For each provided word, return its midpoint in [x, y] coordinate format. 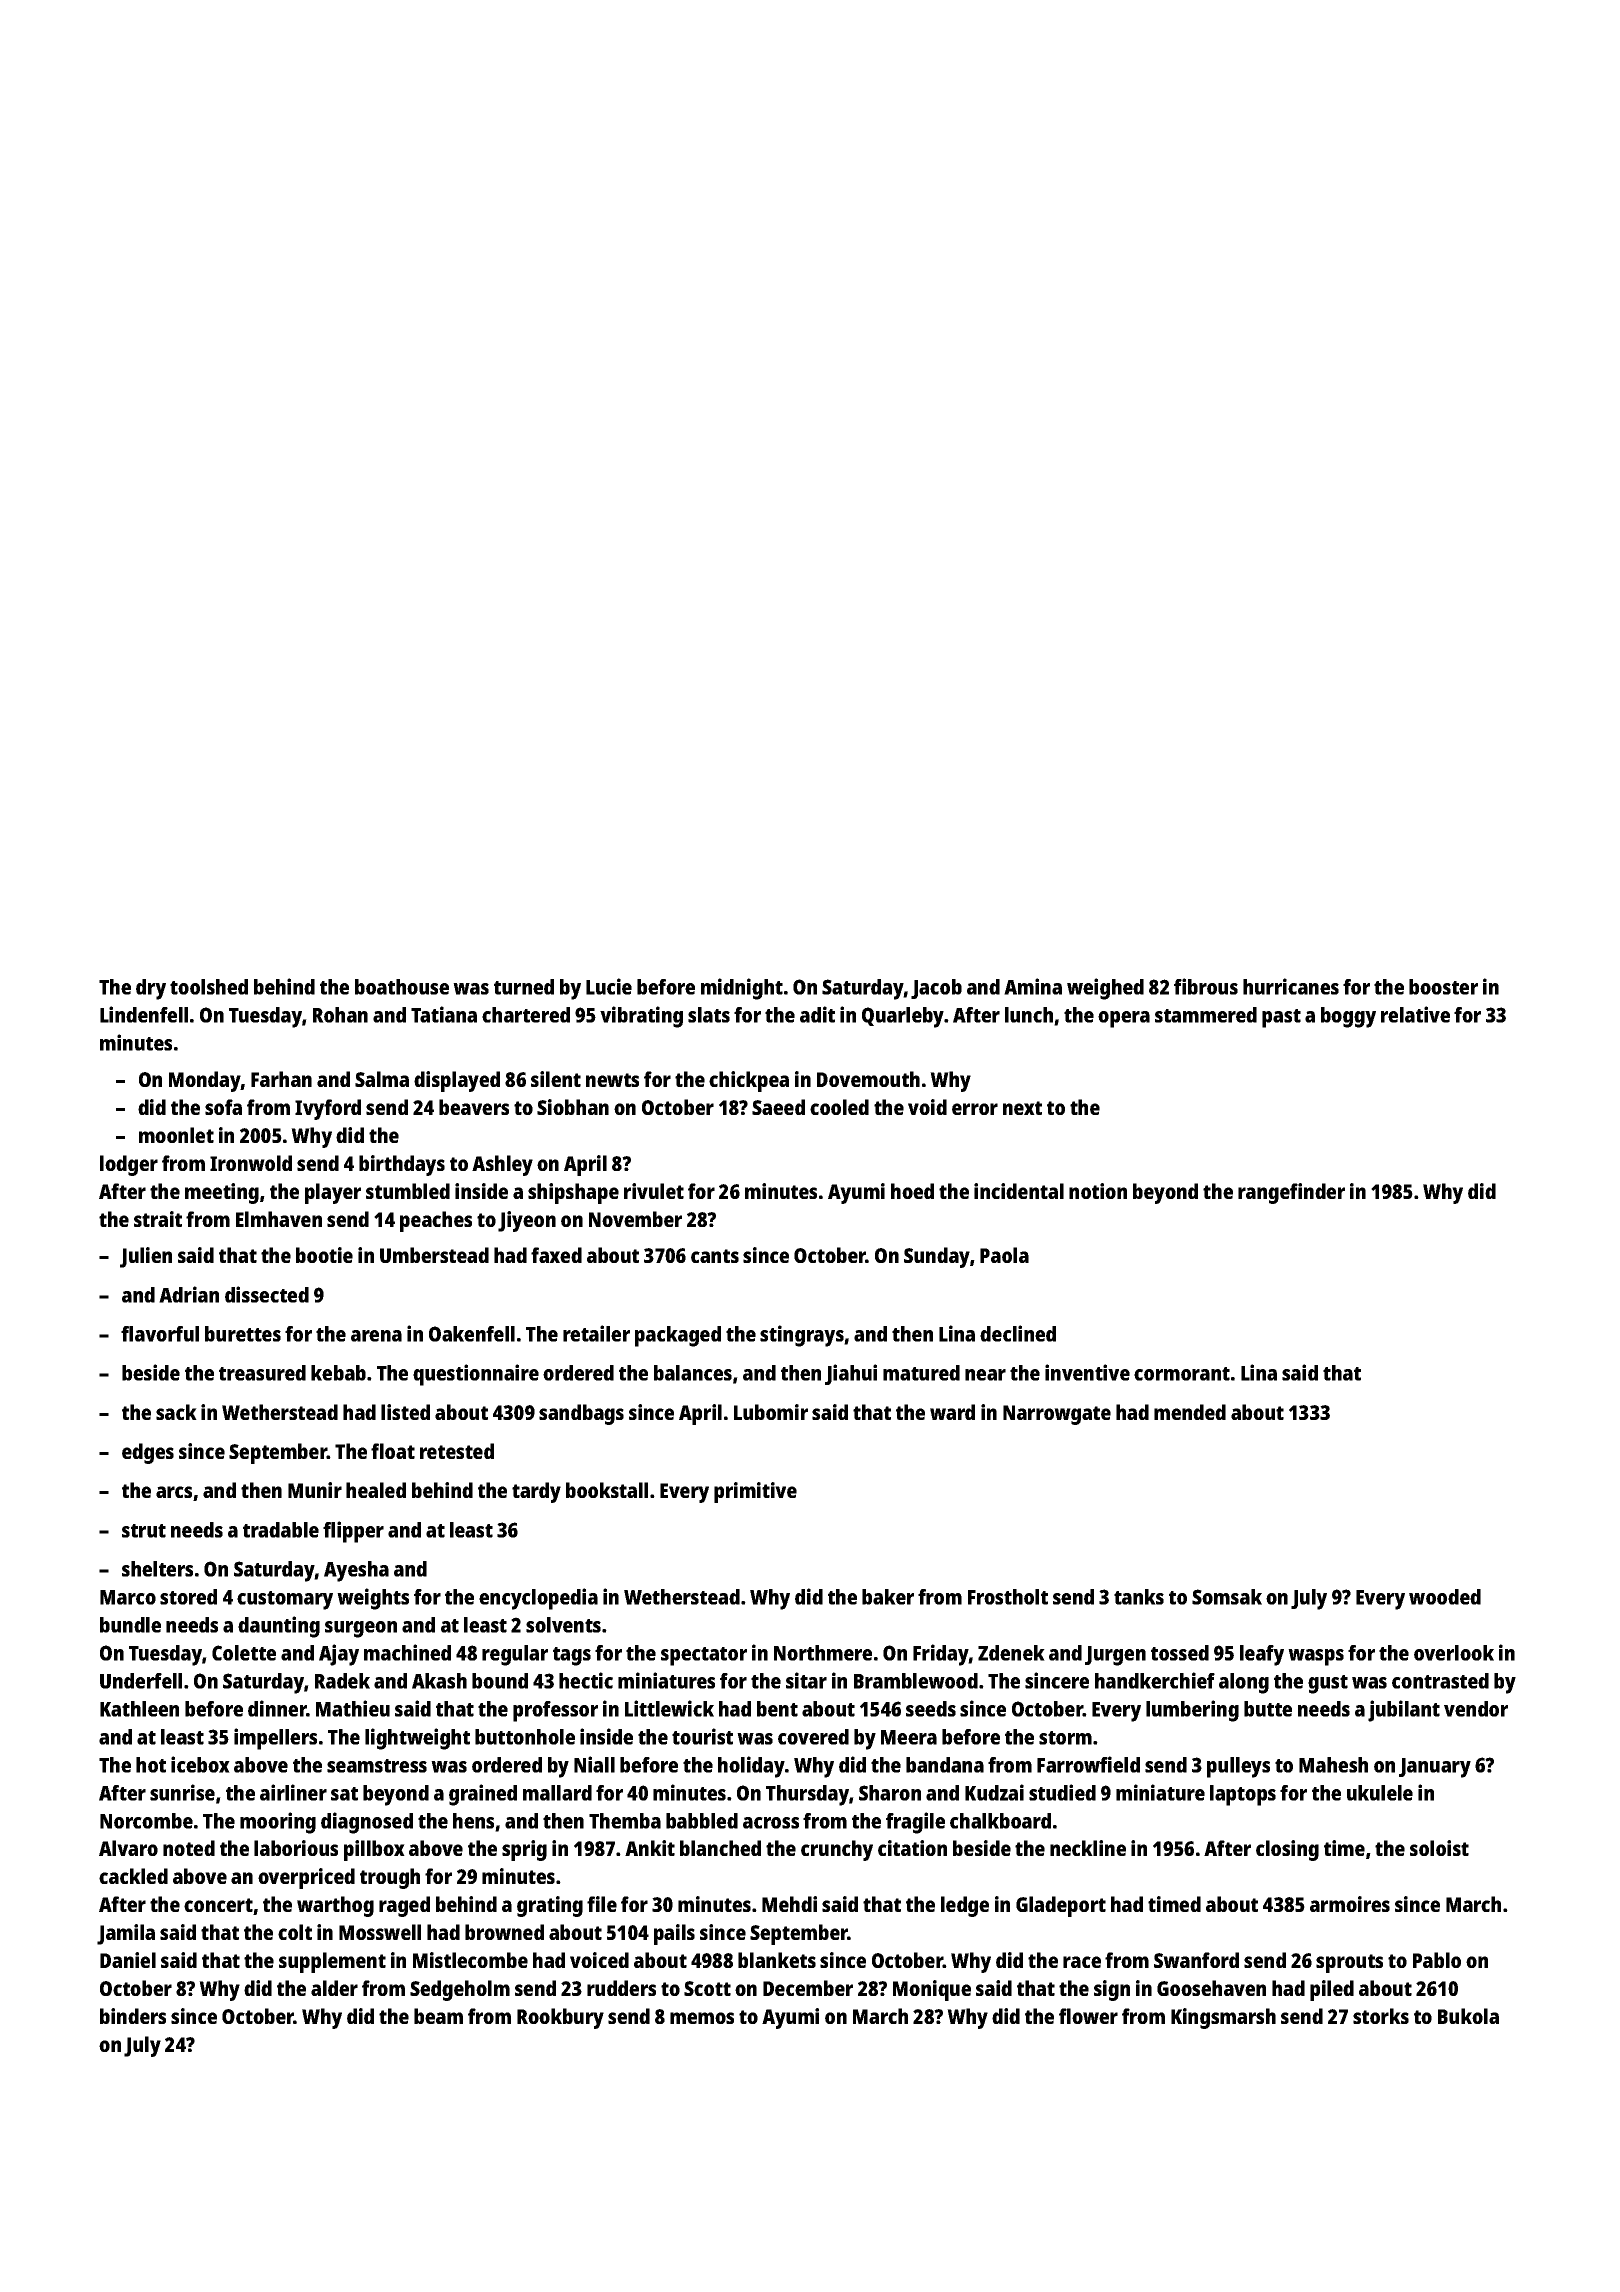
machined [407, 1652]
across [771, 1823]
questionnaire [476, 1375]
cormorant [1182, 1374]
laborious [296, 1848]
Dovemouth [868, 1079]
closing [1287, 1850]
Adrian [189, 1294]
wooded [1445, 1597]
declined [1018, 1333]
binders [133, 2016]
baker [888, 1597]
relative [1415, 1014]
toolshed [209, 987]
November [635, 1219]
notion [1098, 1191]
